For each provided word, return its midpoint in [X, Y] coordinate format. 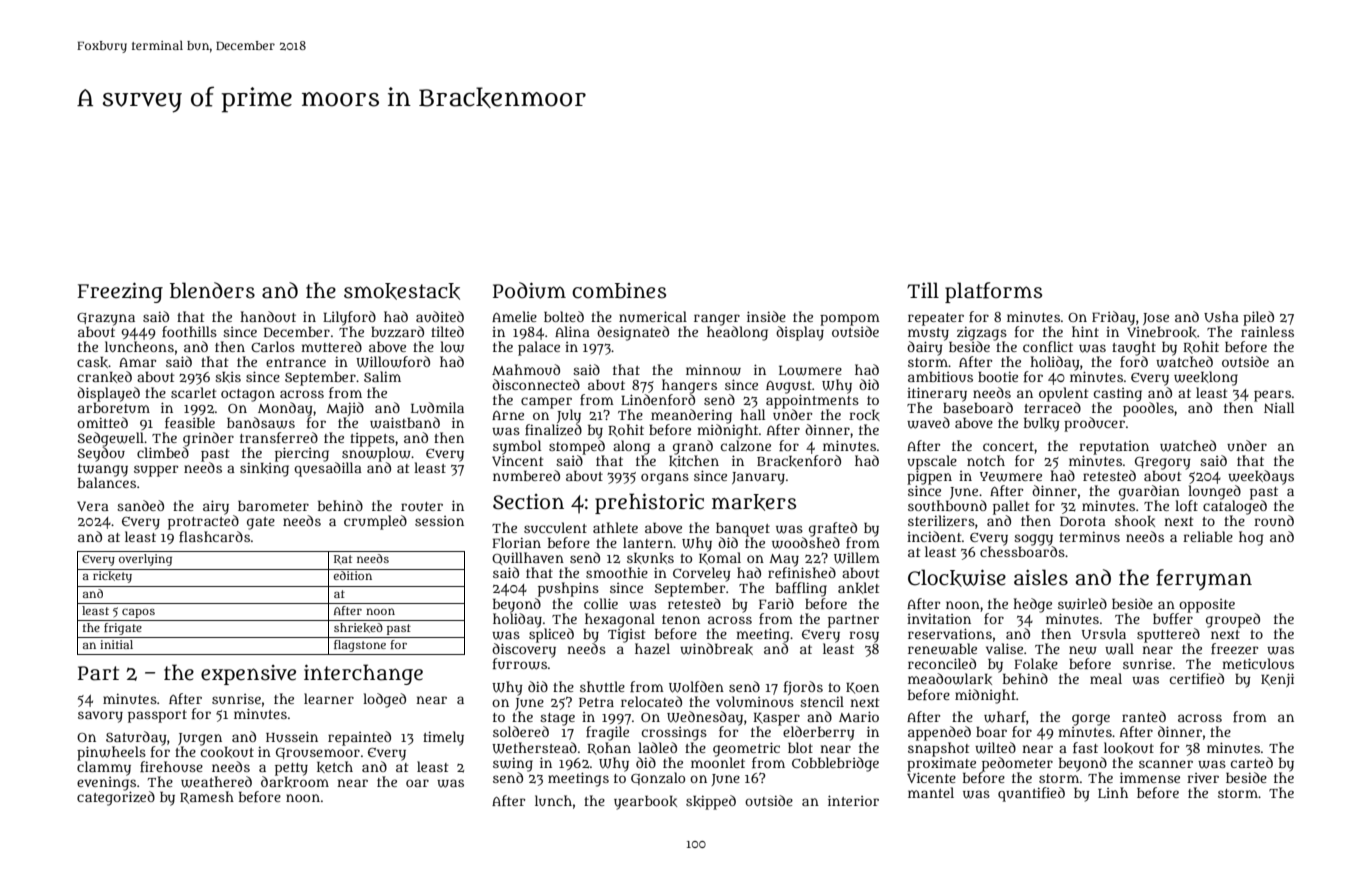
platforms [993, 292]
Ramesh [207, 797]
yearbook [645, 803]
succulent [555, 527]
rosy [864, 637]
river [1203, 778]
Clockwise [957, 578]
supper [156, 471]
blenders [212, 290]
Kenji [1277, 680]
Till [923, 290]
